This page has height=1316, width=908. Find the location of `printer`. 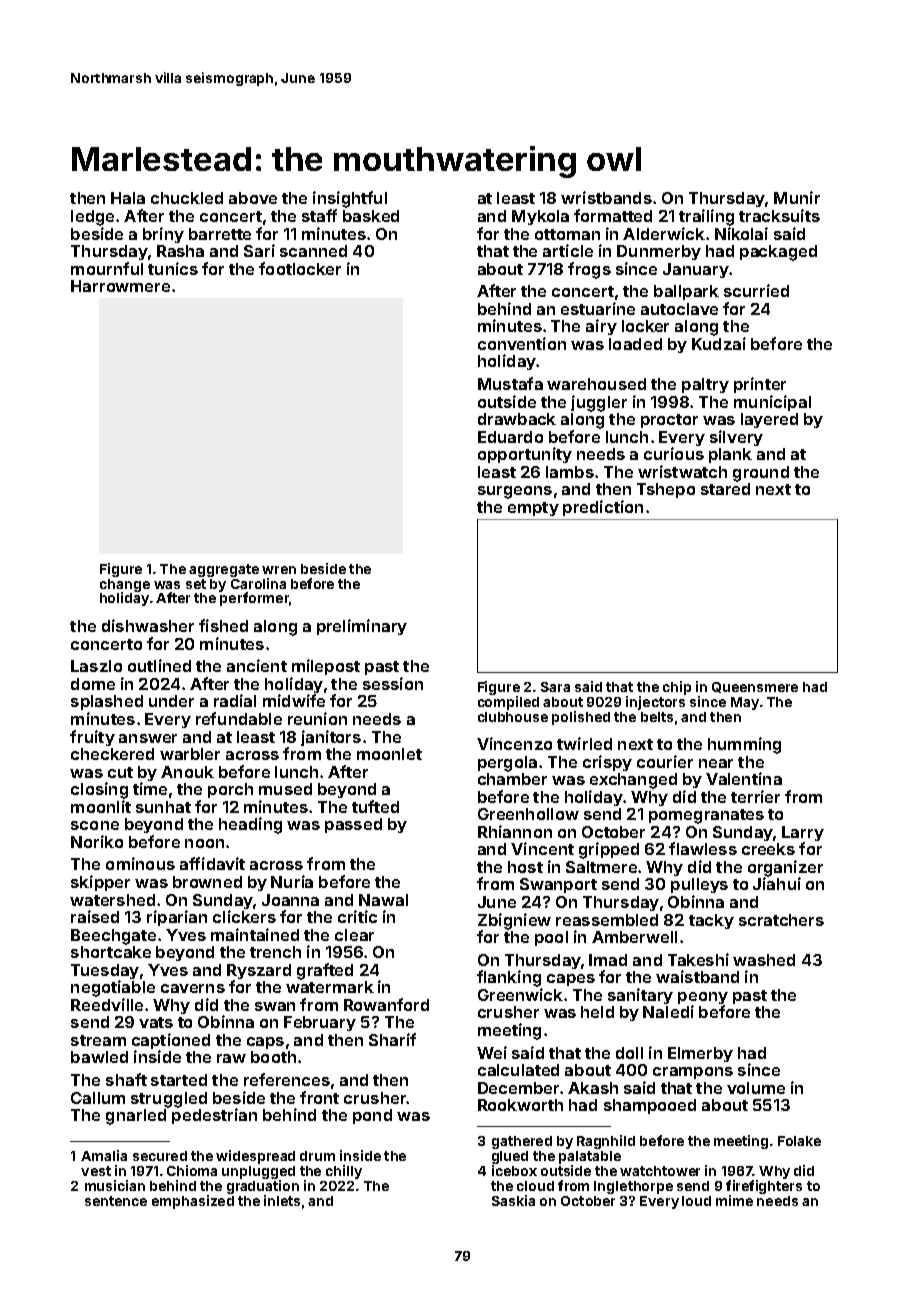

printer is located at coordinates (760, 385).
